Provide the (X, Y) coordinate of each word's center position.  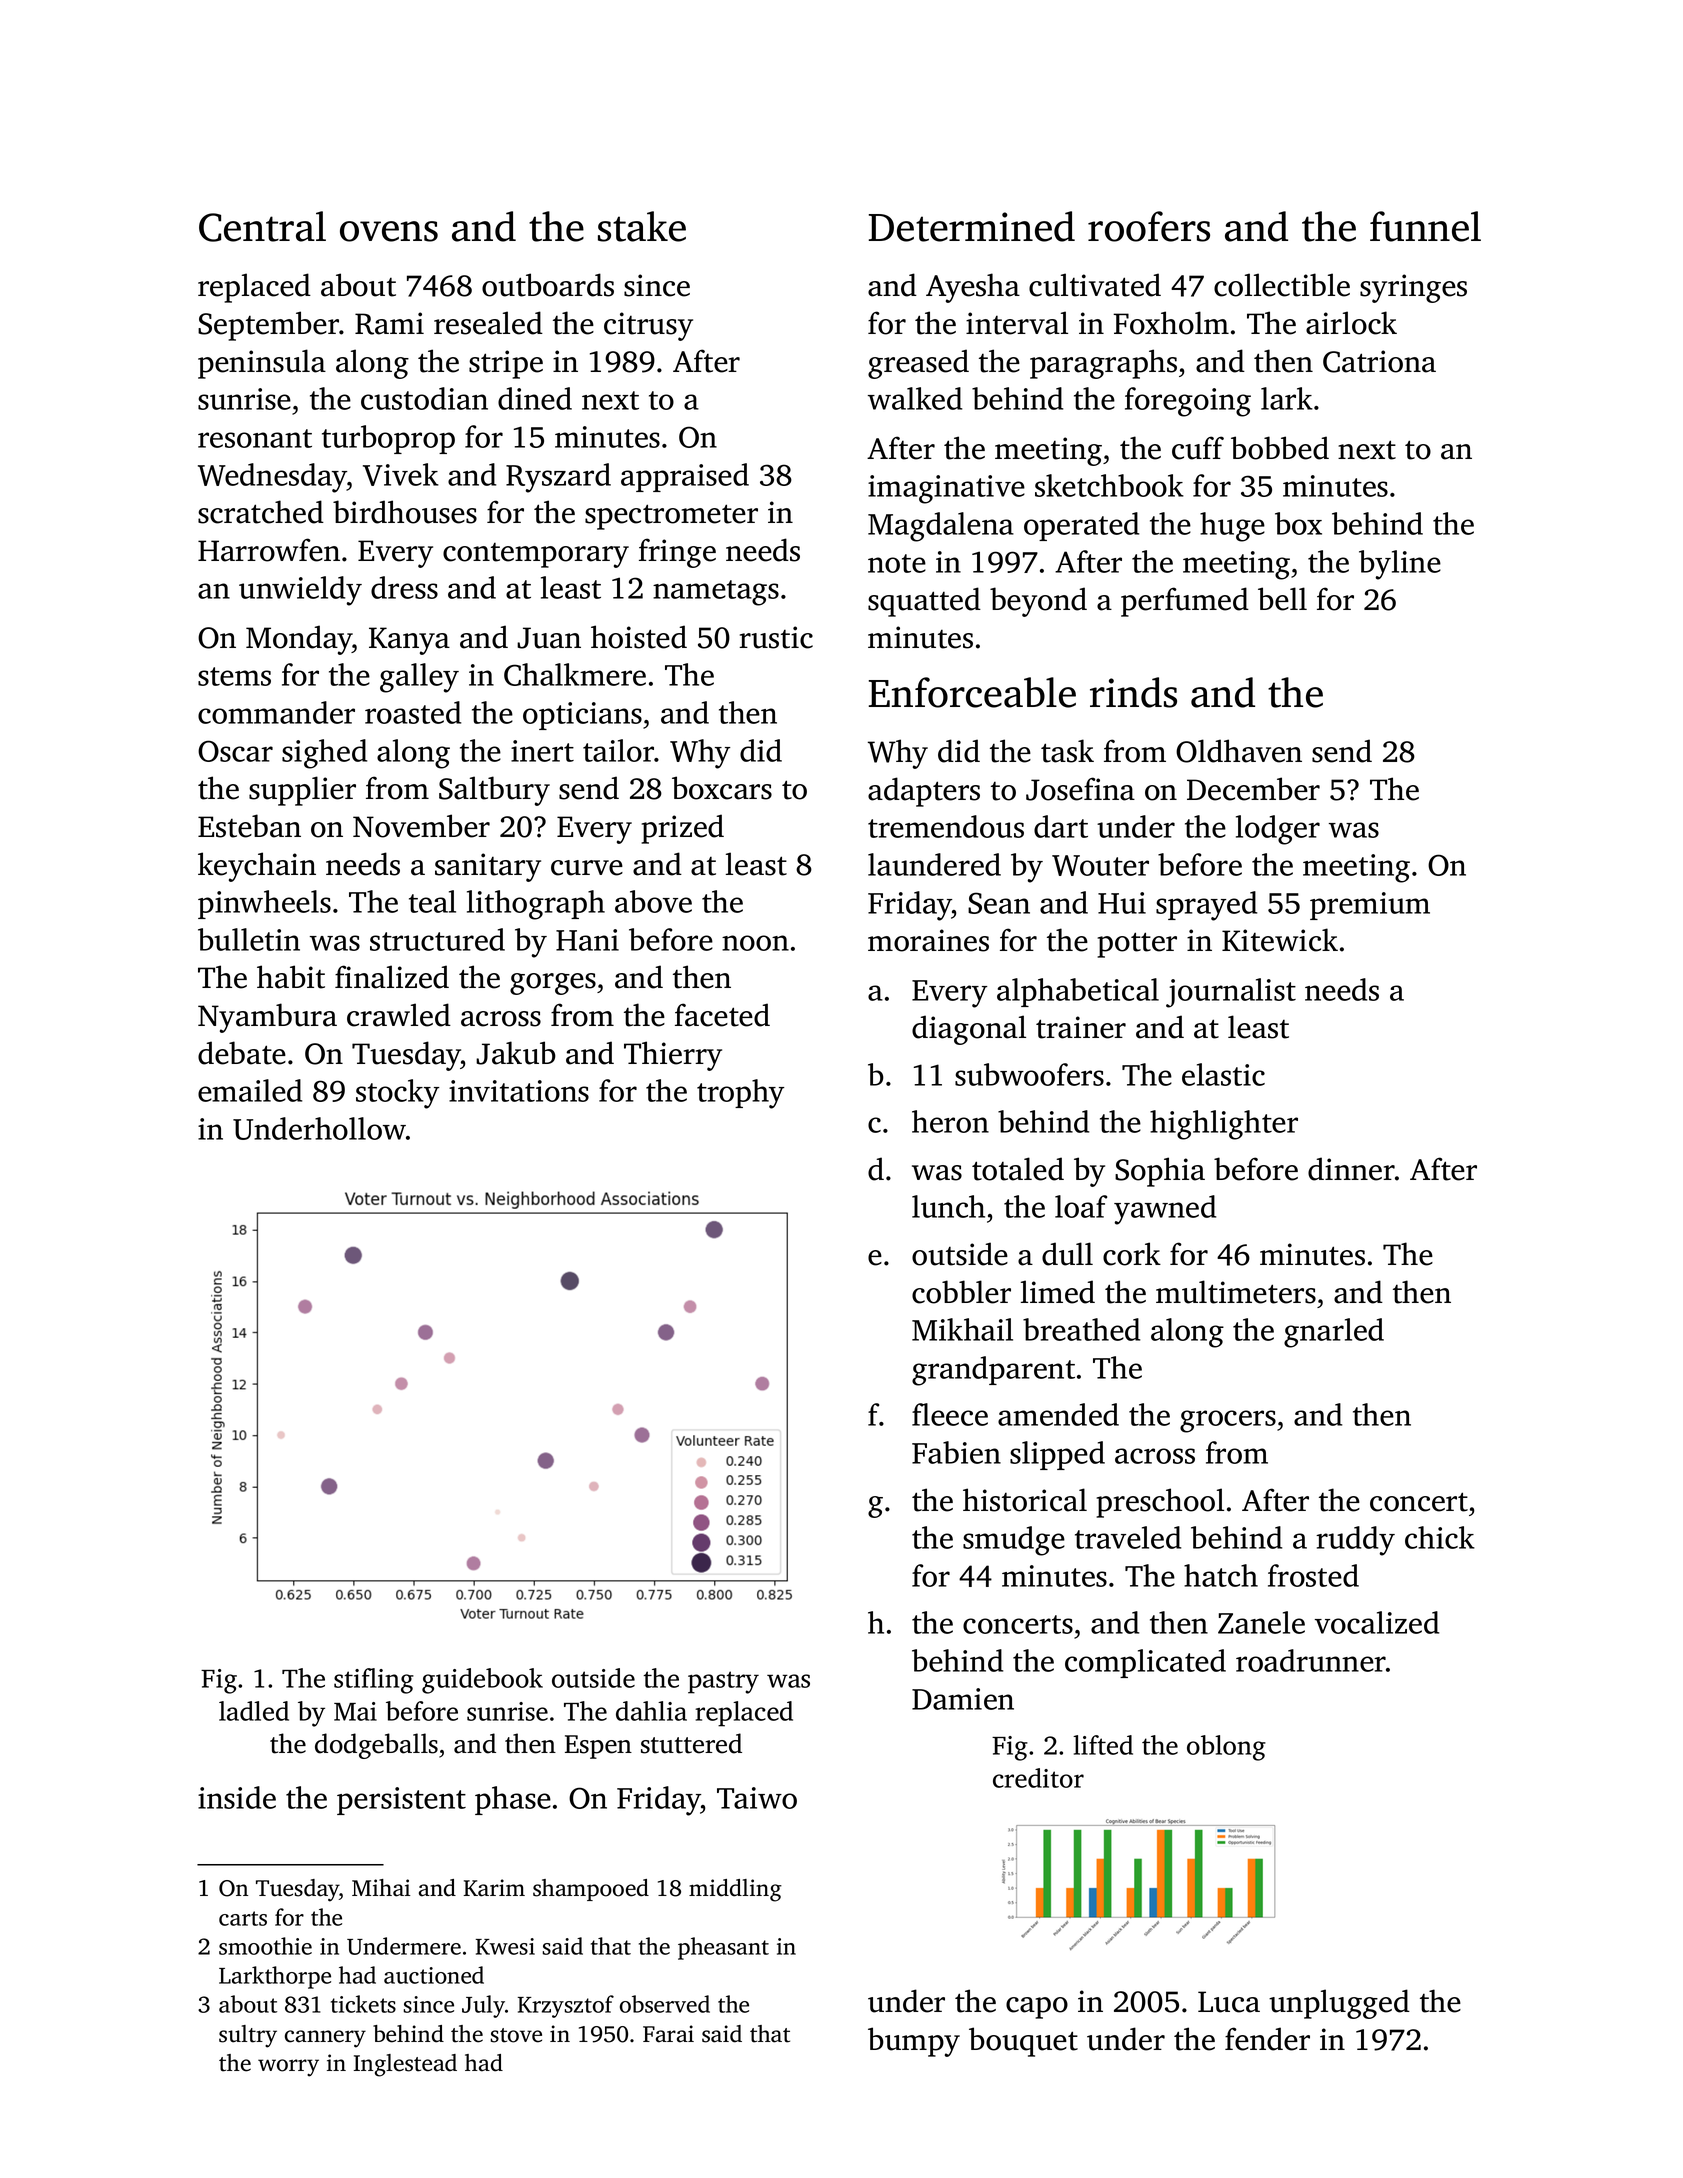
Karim (494, 1888)
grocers (1228, 1421)
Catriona (1379, 361)
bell (1282, 599)
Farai (668, 2034)
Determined (972, 226)
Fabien (956, 1452)
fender (1267, 2039)
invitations (519, 1091)
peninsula (262, 364)
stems (234, 676)
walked (915, 398)
